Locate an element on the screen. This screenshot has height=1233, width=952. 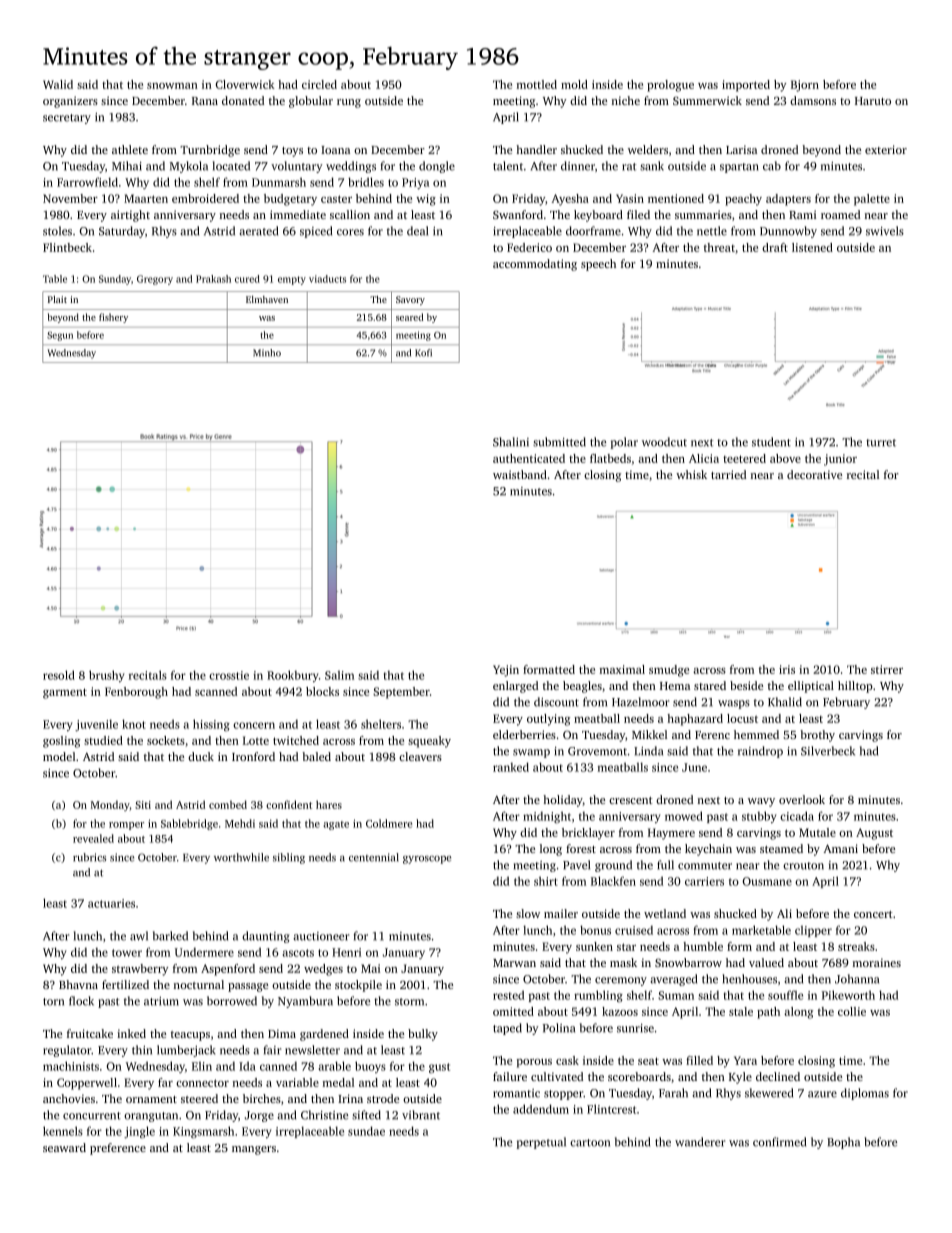
Linda is located at coordinates (648, 751).
